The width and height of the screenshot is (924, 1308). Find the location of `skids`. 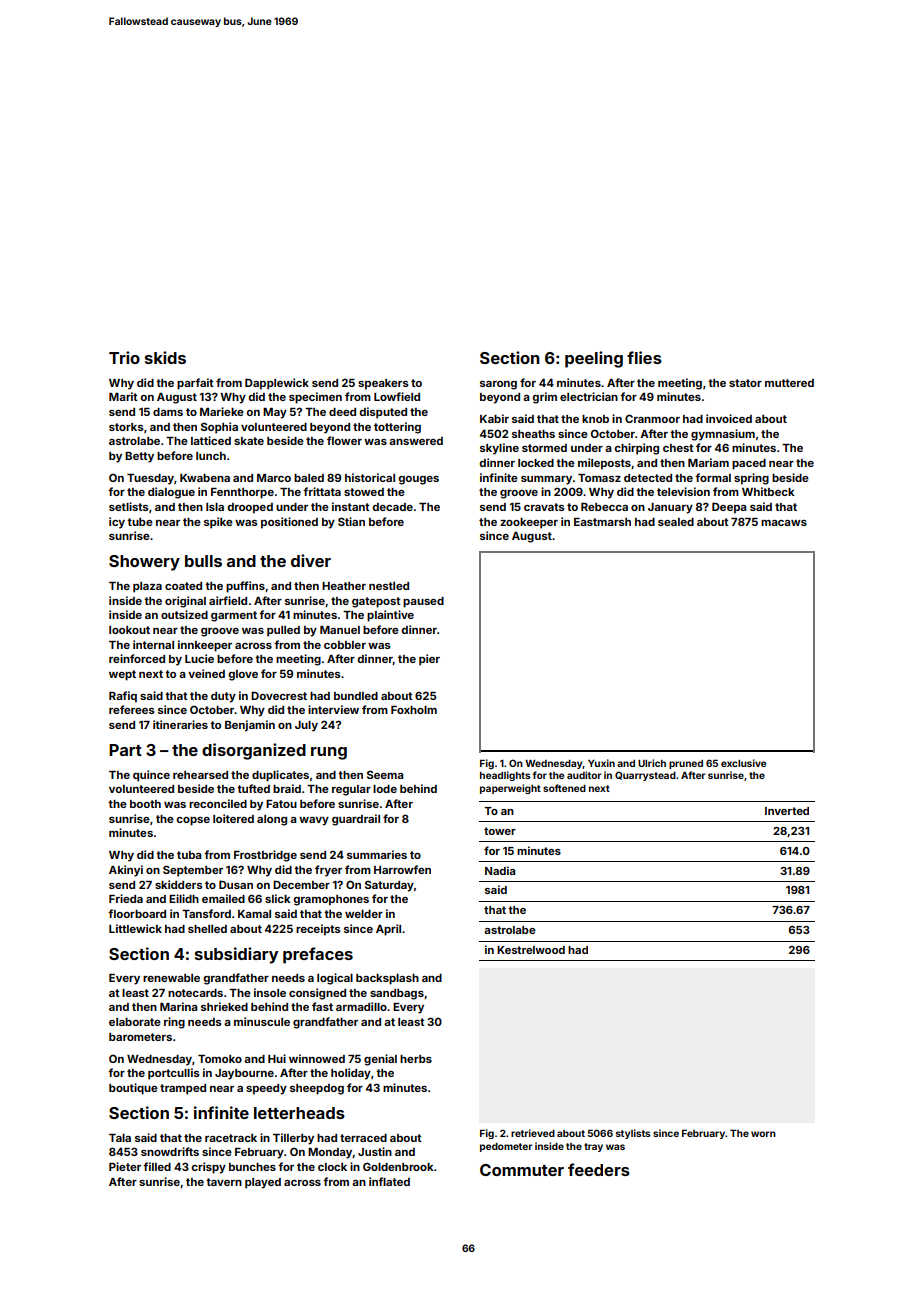

skids is located at coordinates (165, 357).
